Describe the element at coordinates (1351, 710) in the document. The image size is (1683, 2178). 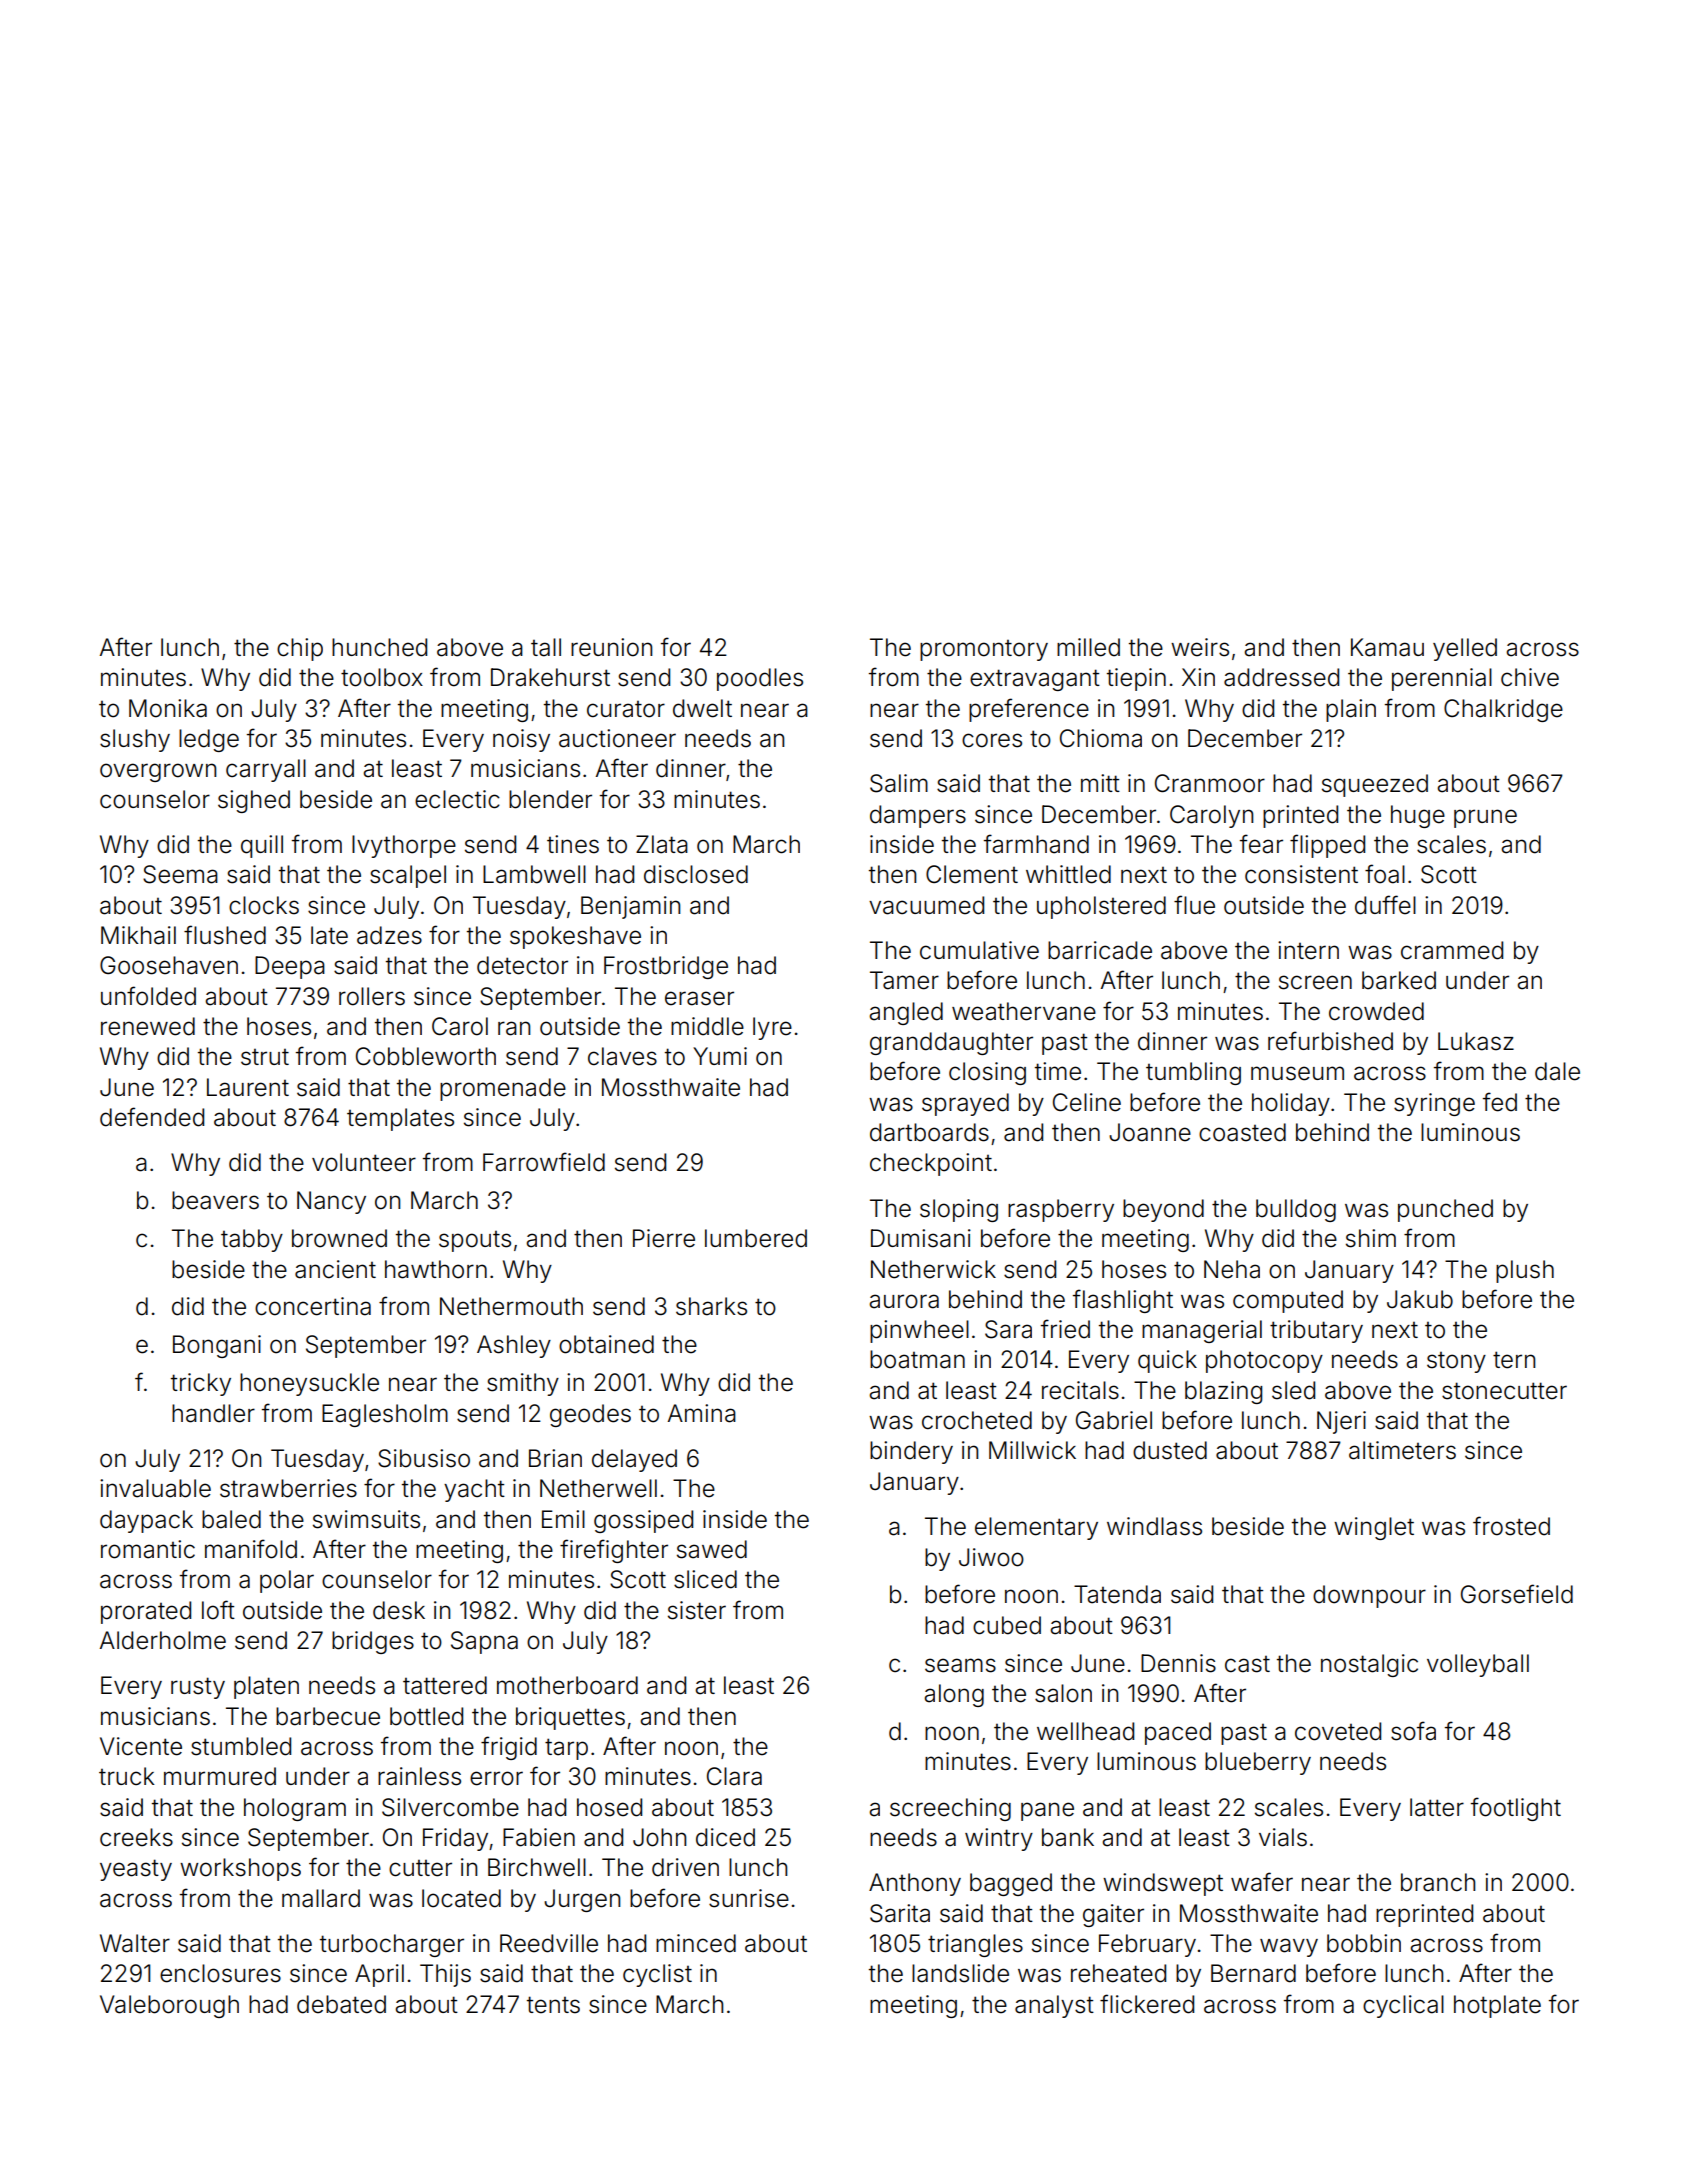
I see `plain` at that location.
